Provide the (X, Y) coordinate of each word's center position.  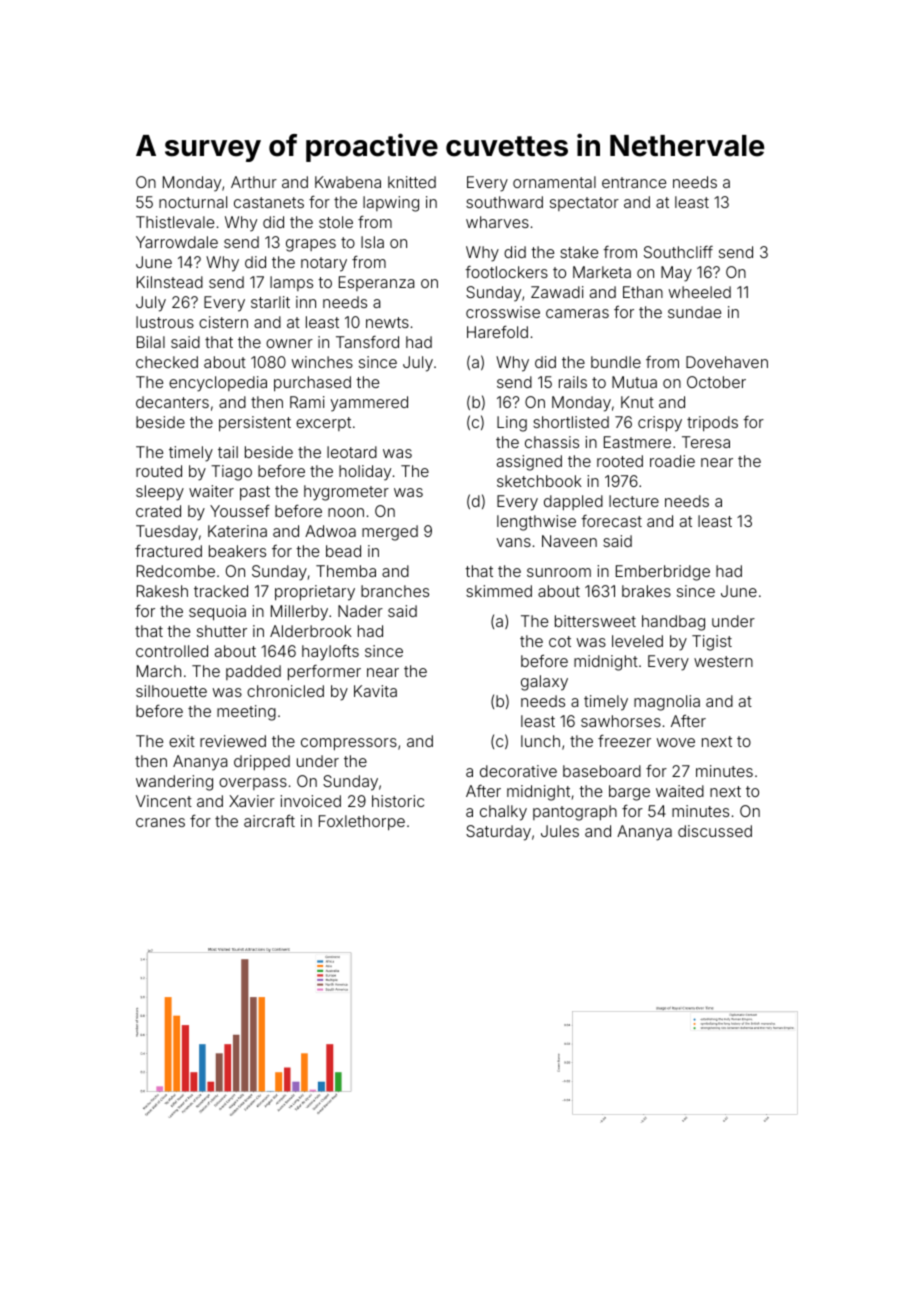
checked (167, 362)
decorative (518, 771)
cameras (577, 313)
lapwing (391, 204)
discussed (715, 831)
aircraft (269, 820)
